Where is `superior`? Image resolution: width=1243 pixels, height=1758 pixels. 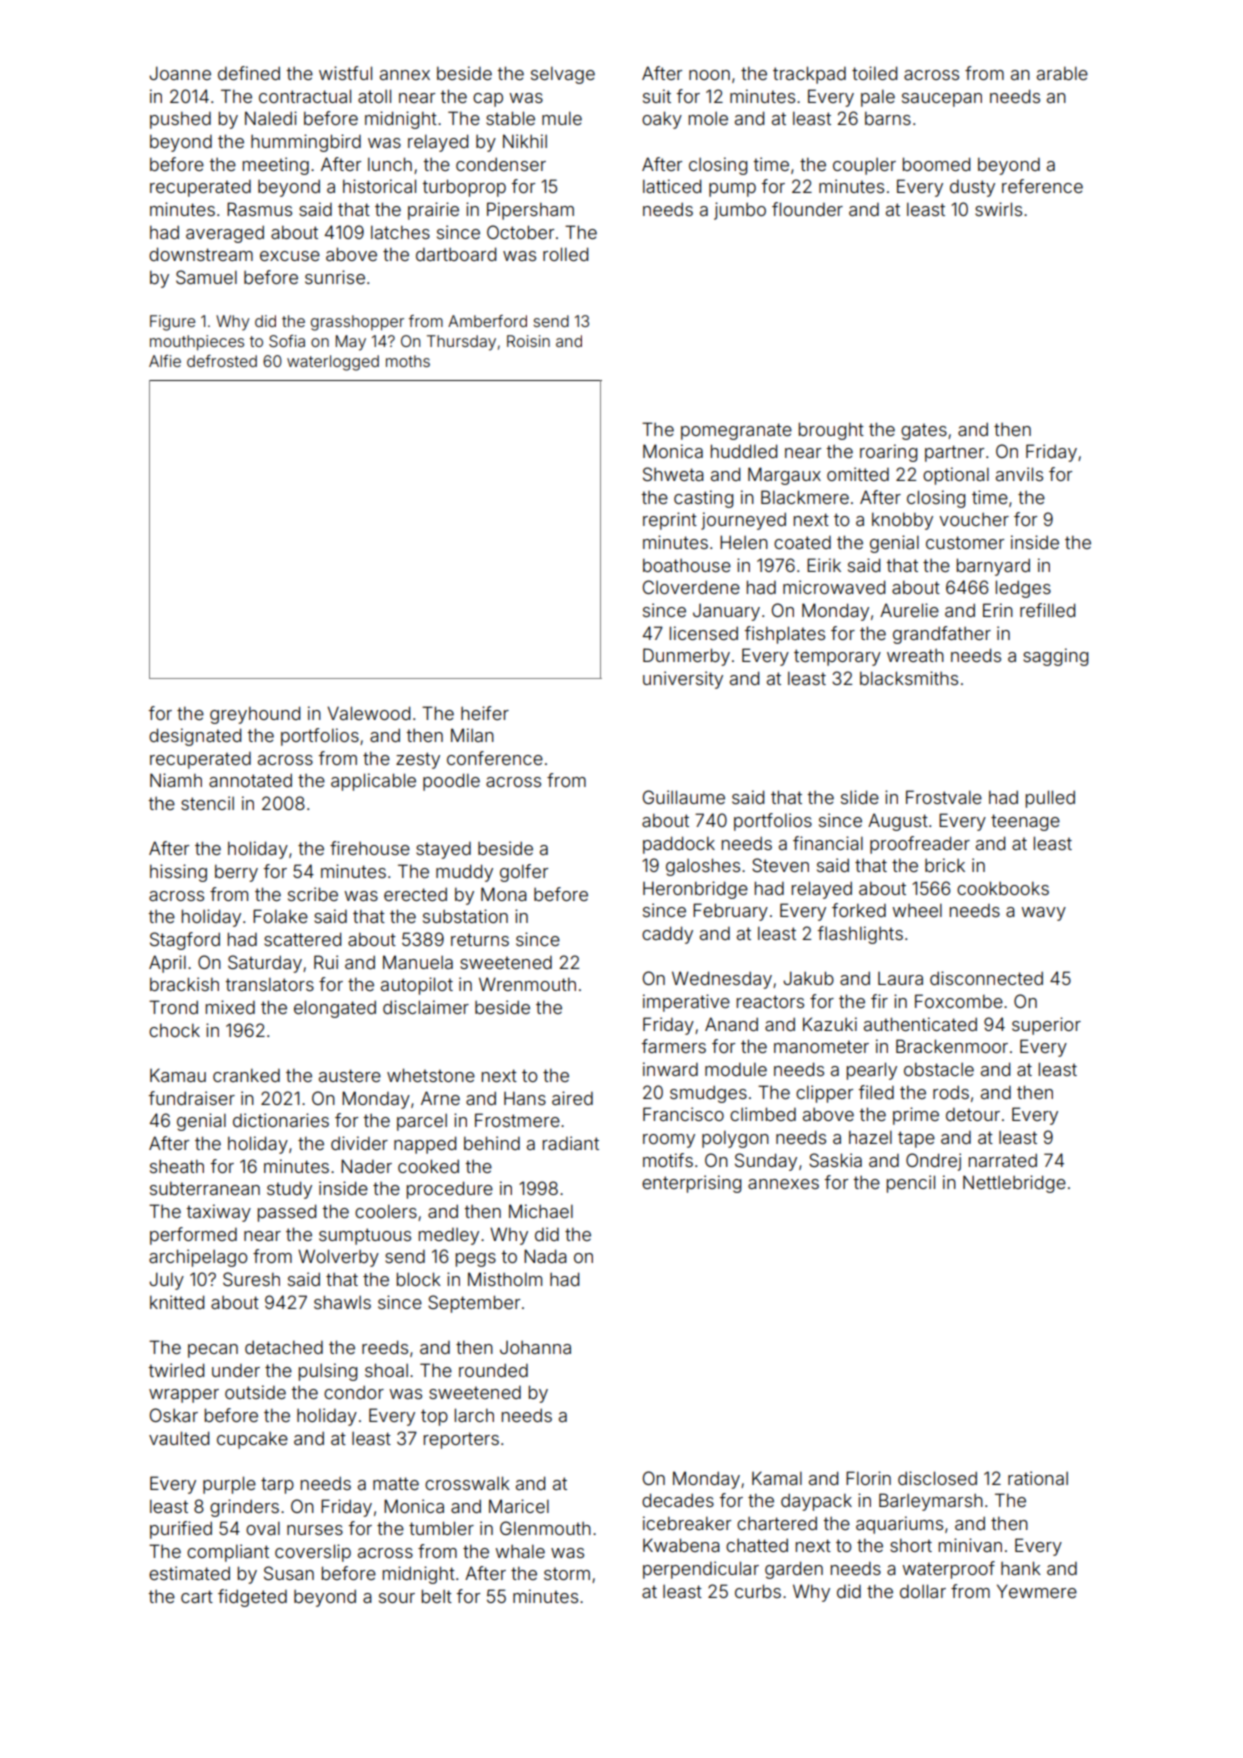 superior is located at coordinates (1046, 1026).
